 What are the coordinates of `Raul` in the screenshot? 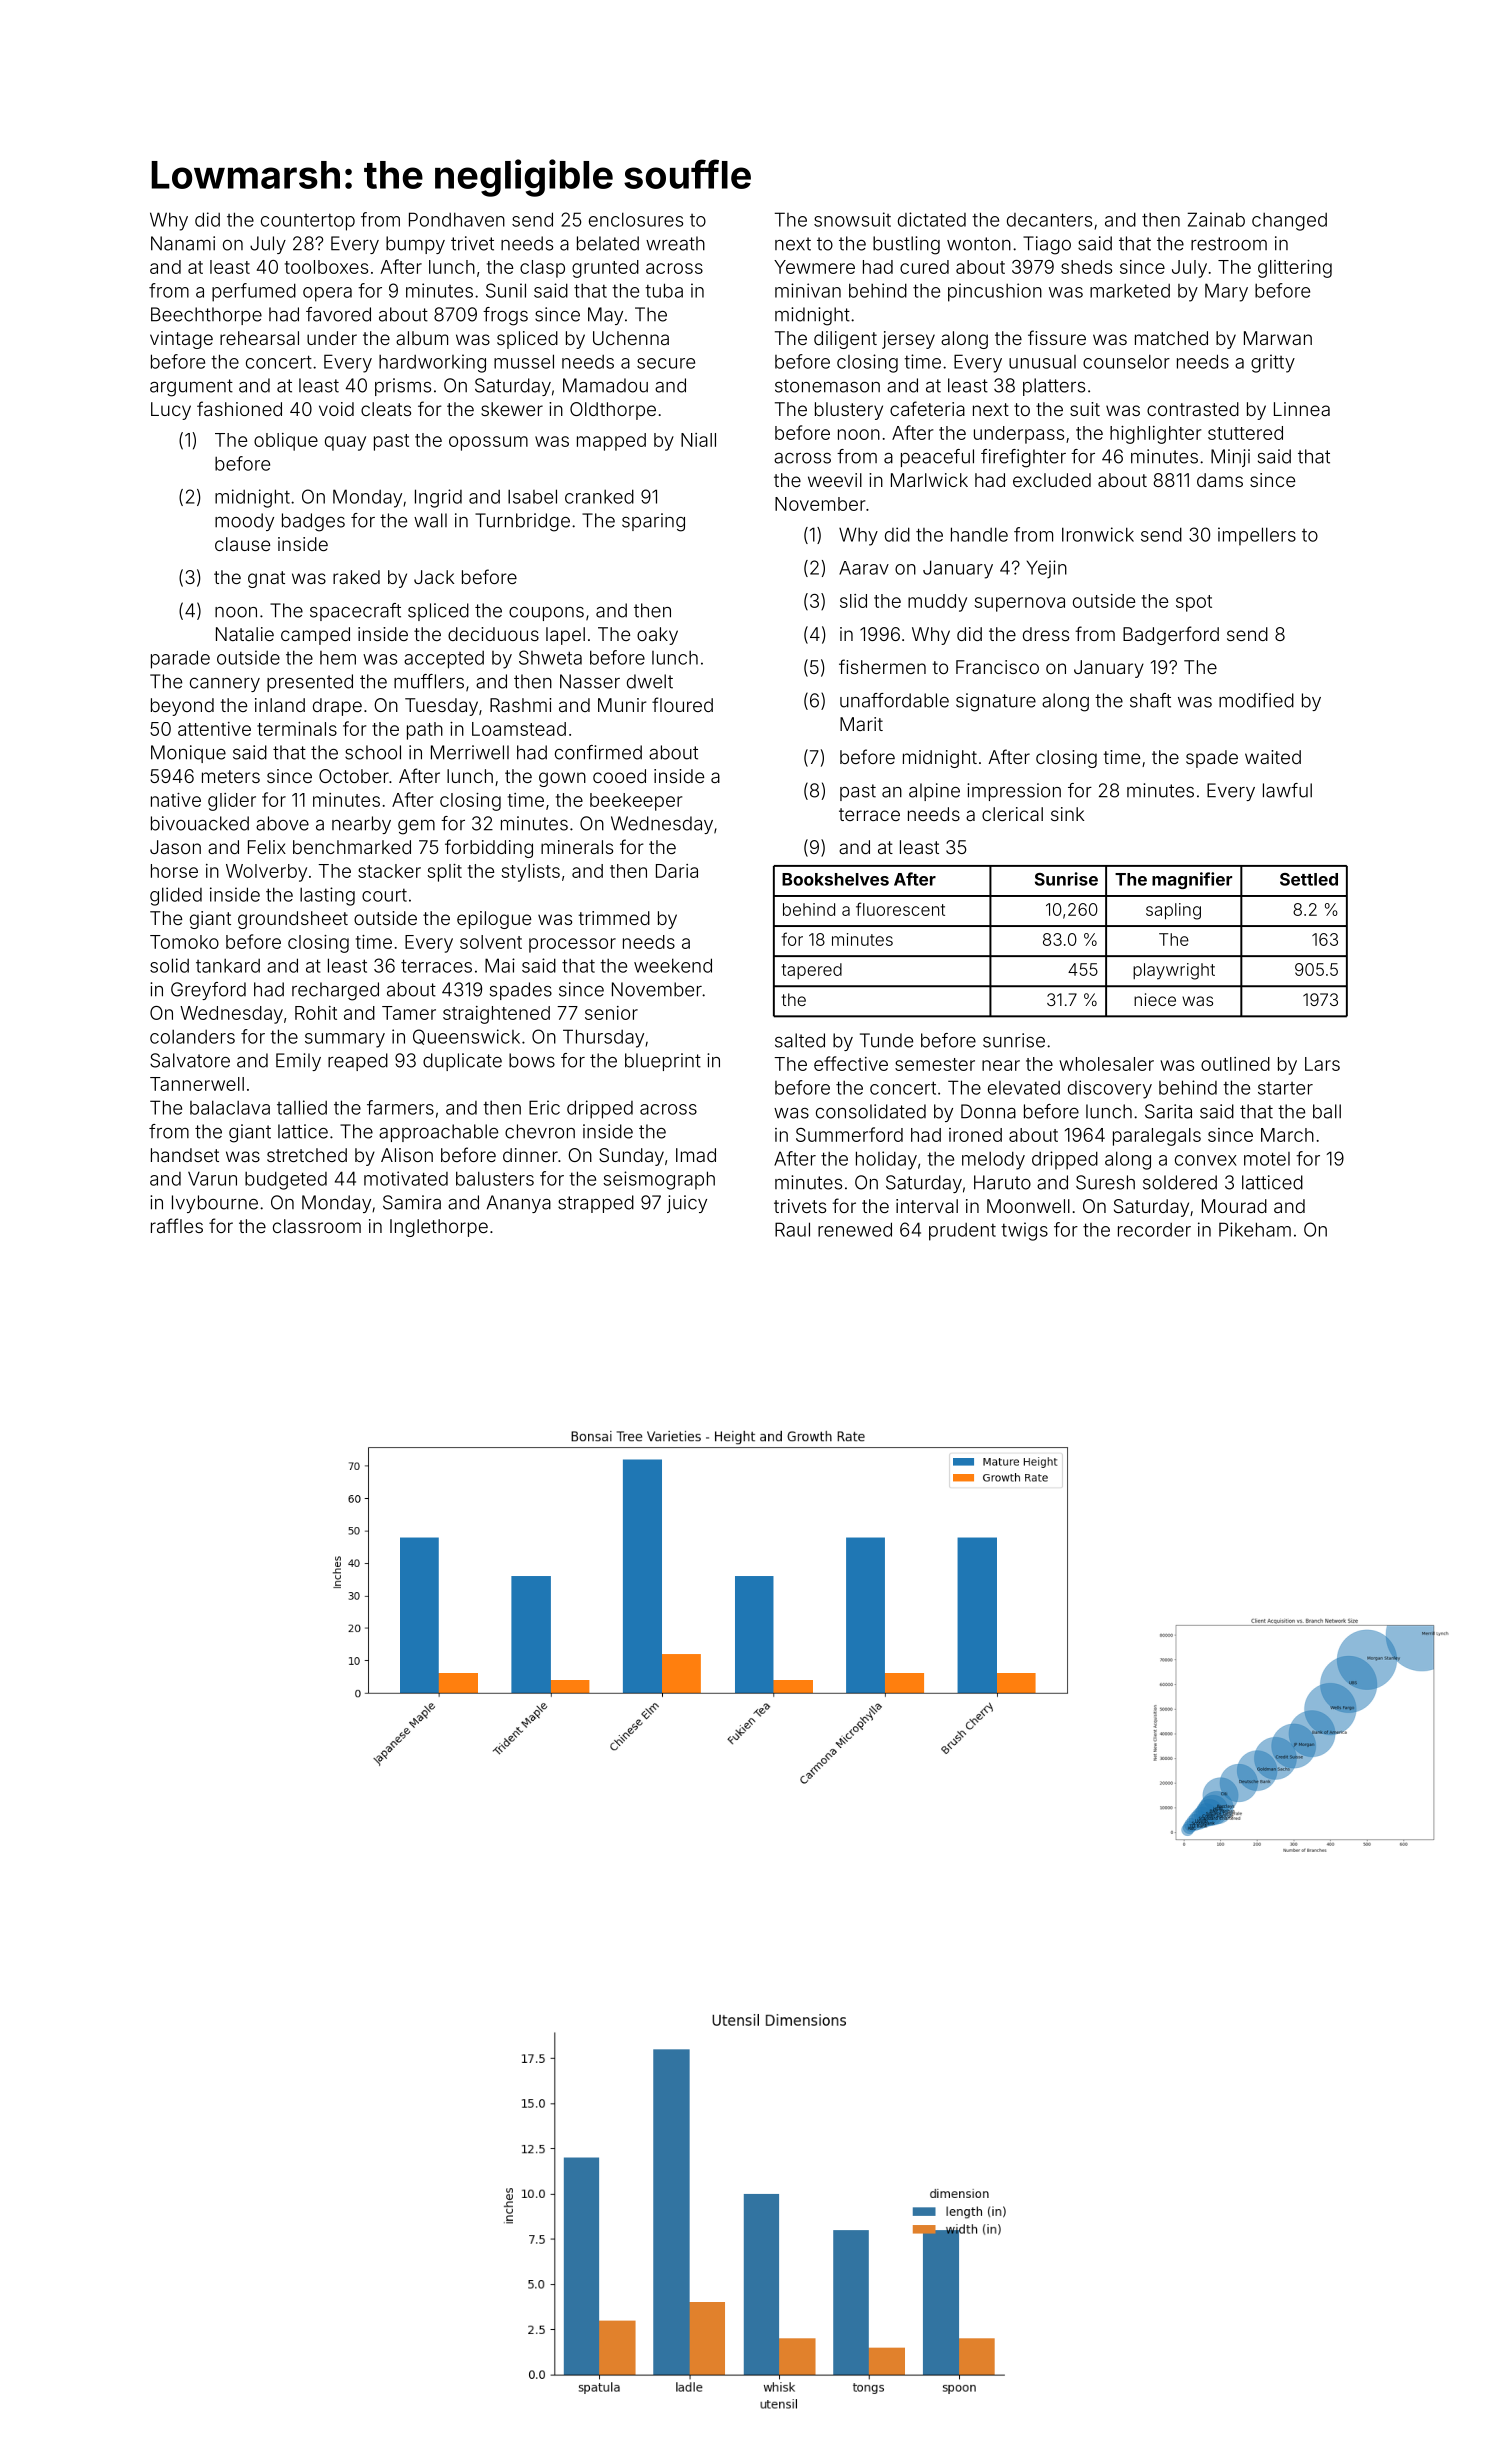 It's located at (792, 1229).
